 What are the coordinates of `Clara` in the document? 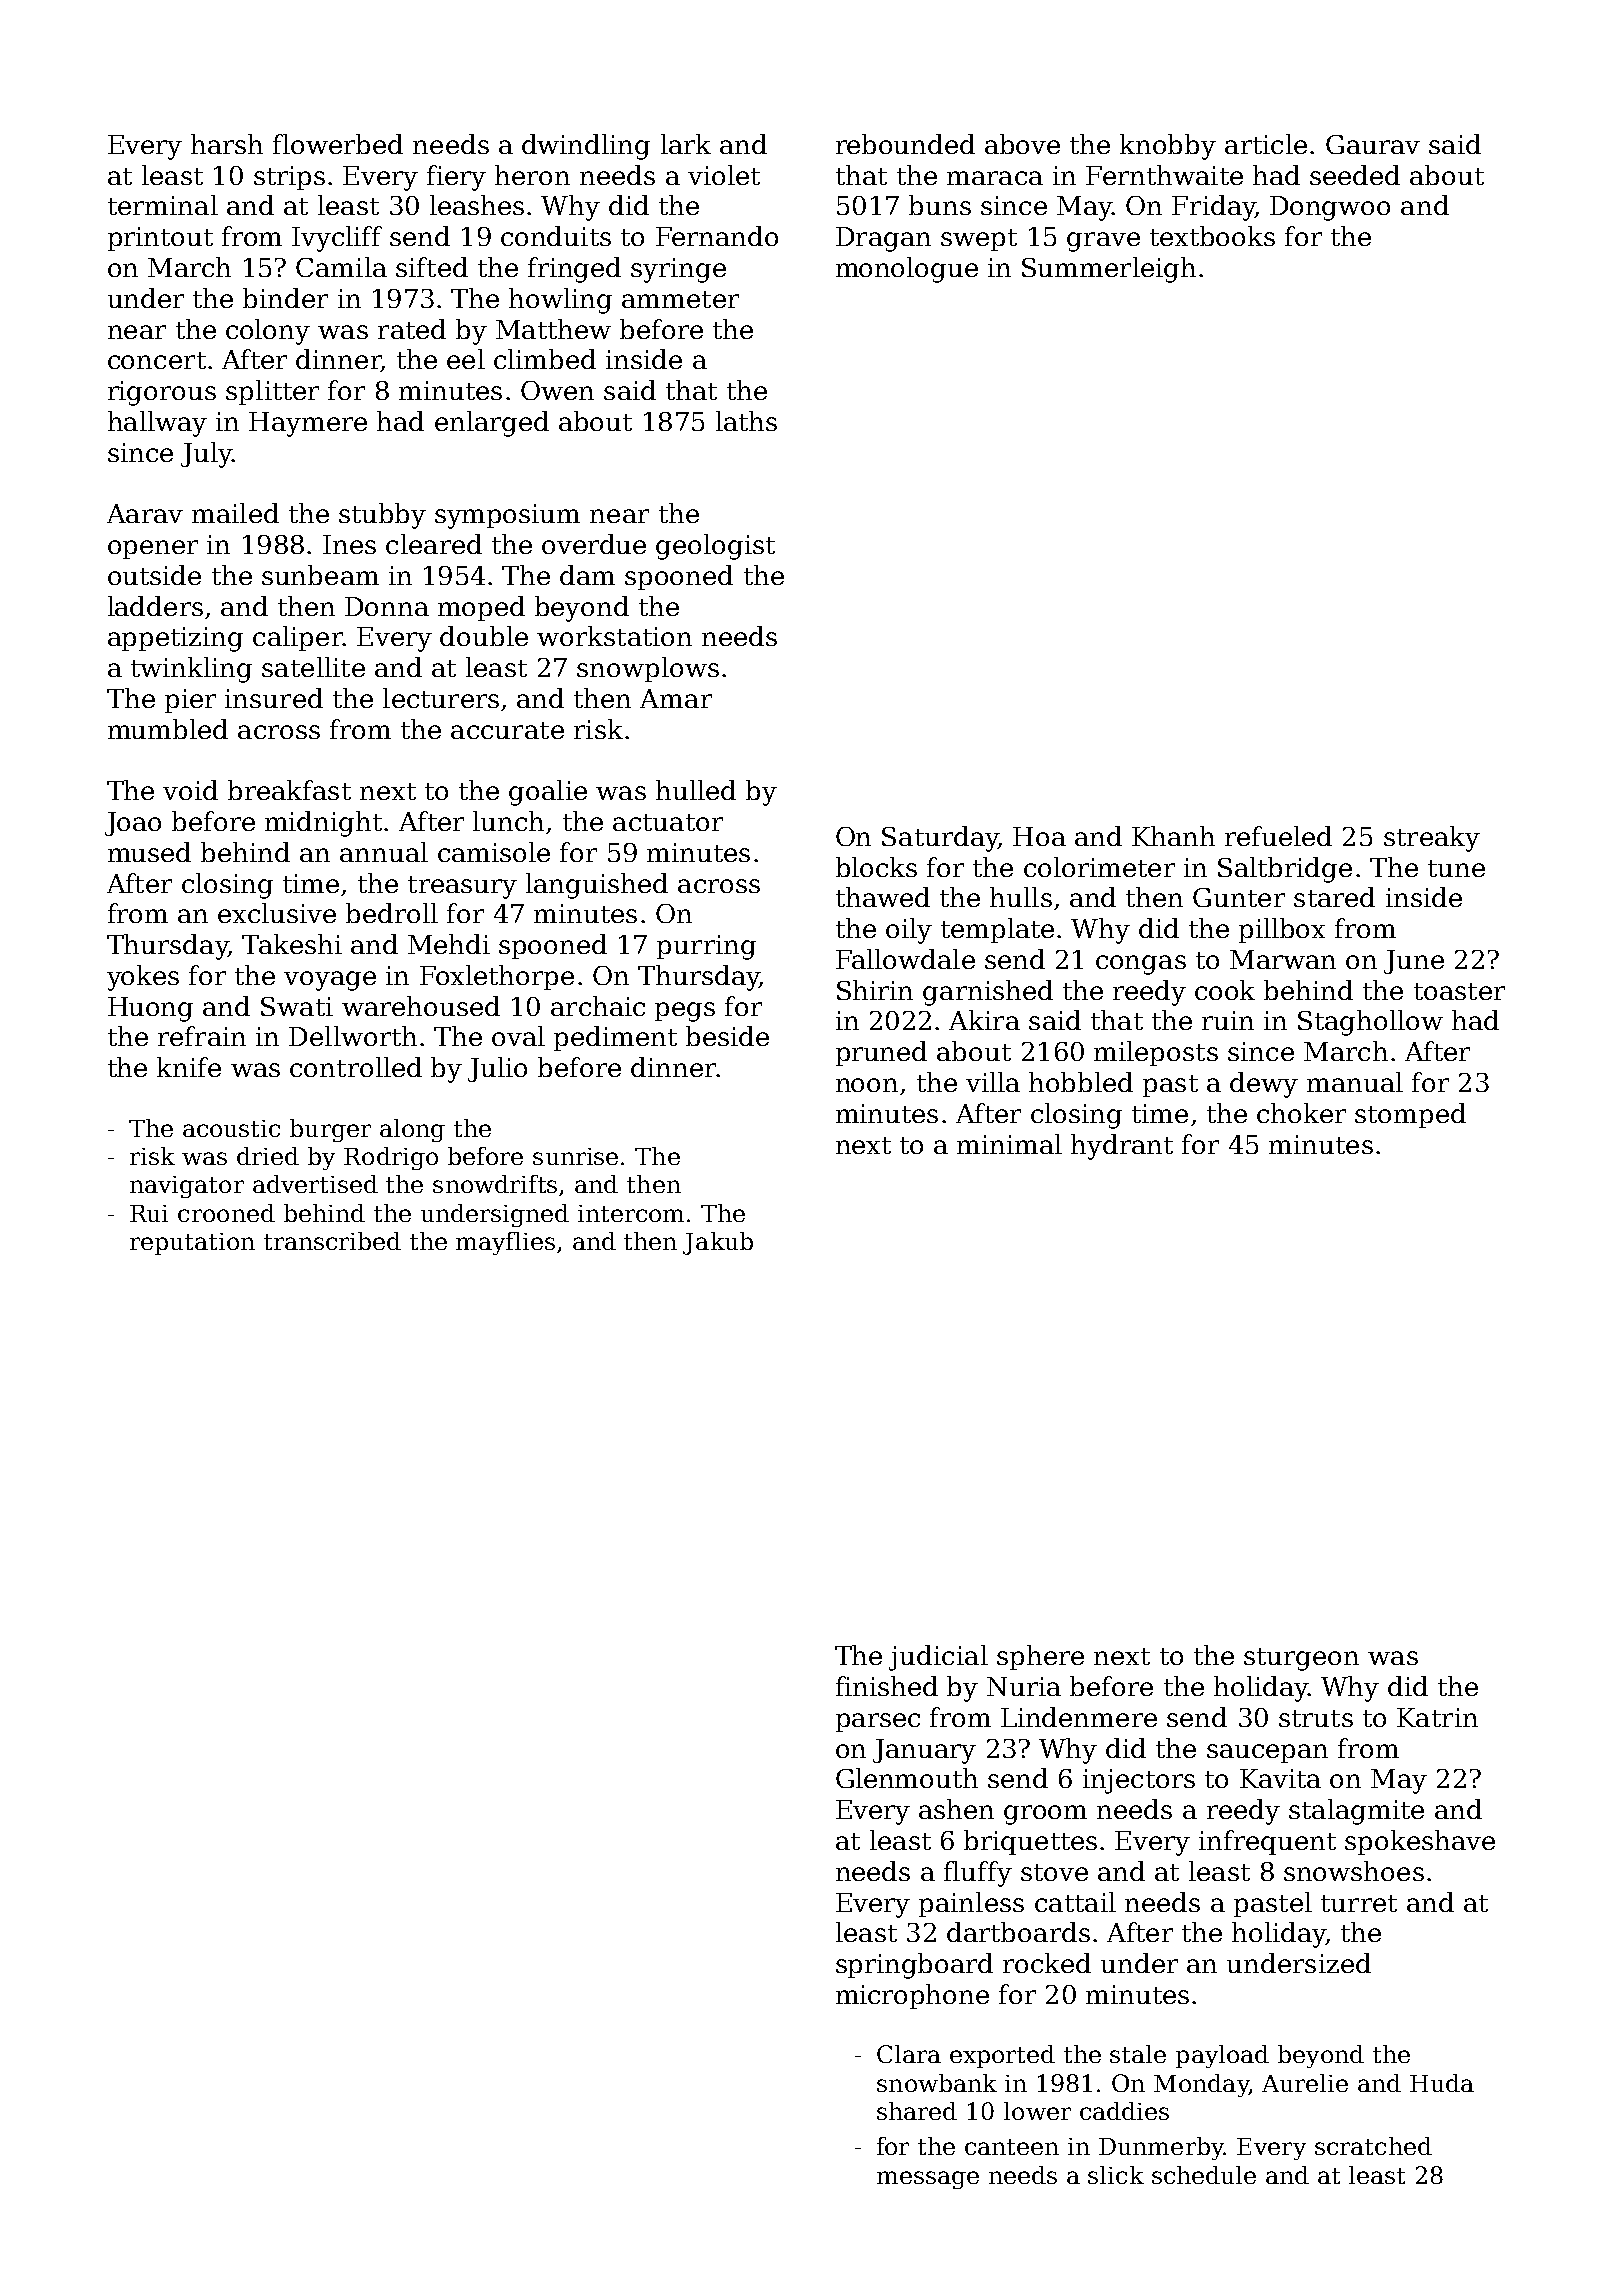 It's located at (909, 2054).
